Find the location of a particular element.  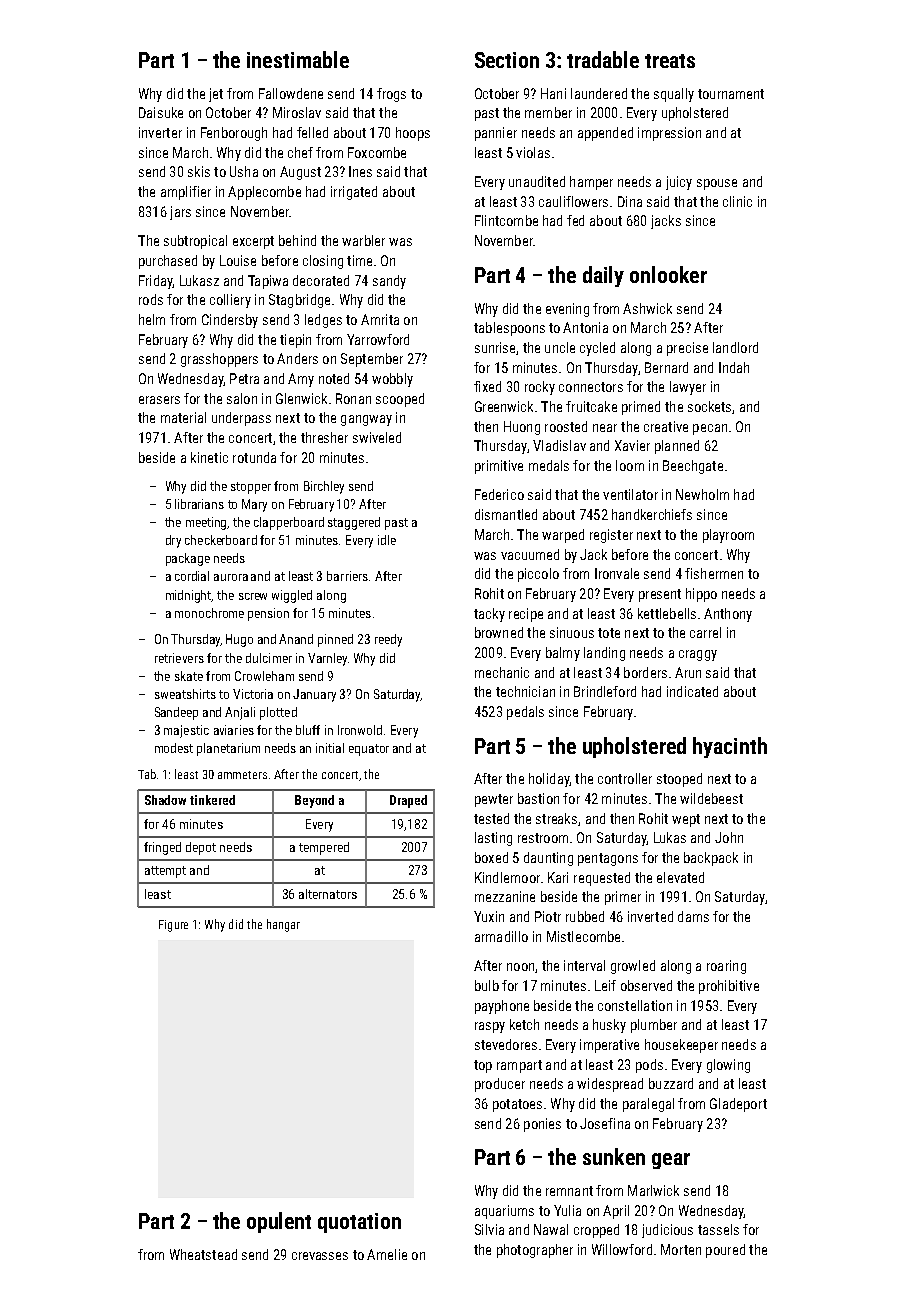

Usha is located at coordinates (244, 171).
